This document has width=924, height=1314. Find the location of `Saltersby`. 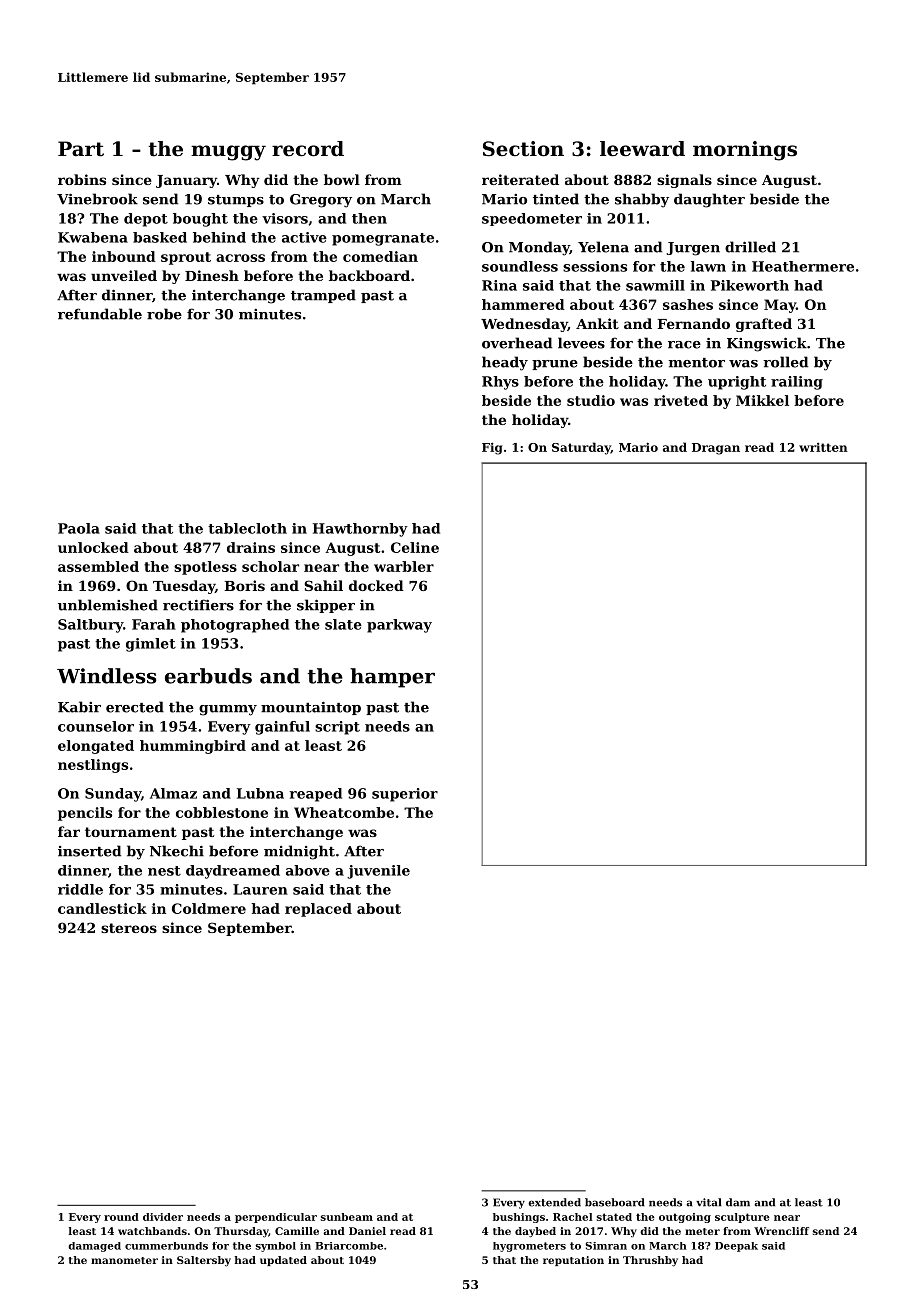

Saltersby is located at coordinates (204, 1261).
